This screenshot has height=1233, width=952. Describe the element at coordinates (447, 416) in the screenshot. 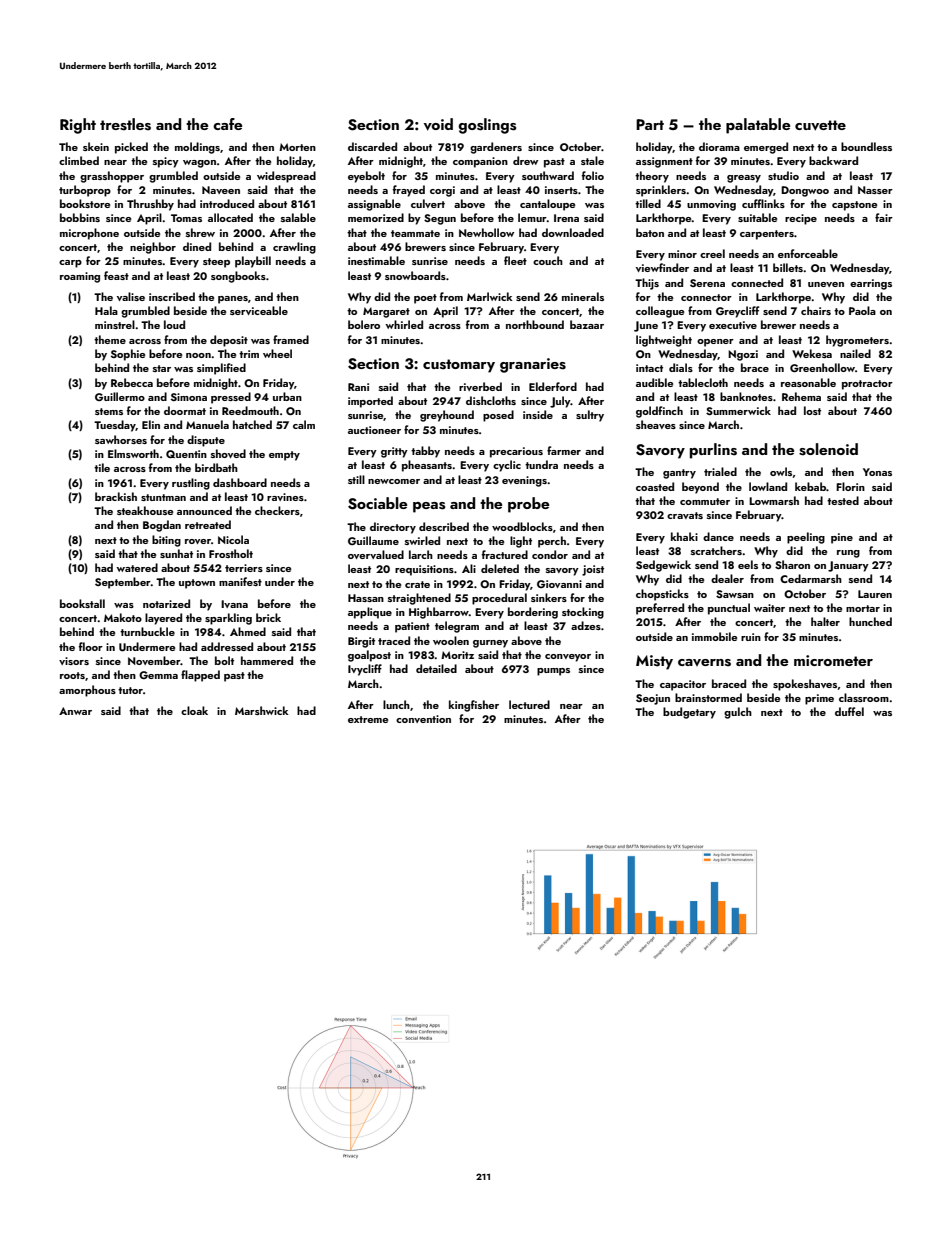

I see `greyhound` at that location.
